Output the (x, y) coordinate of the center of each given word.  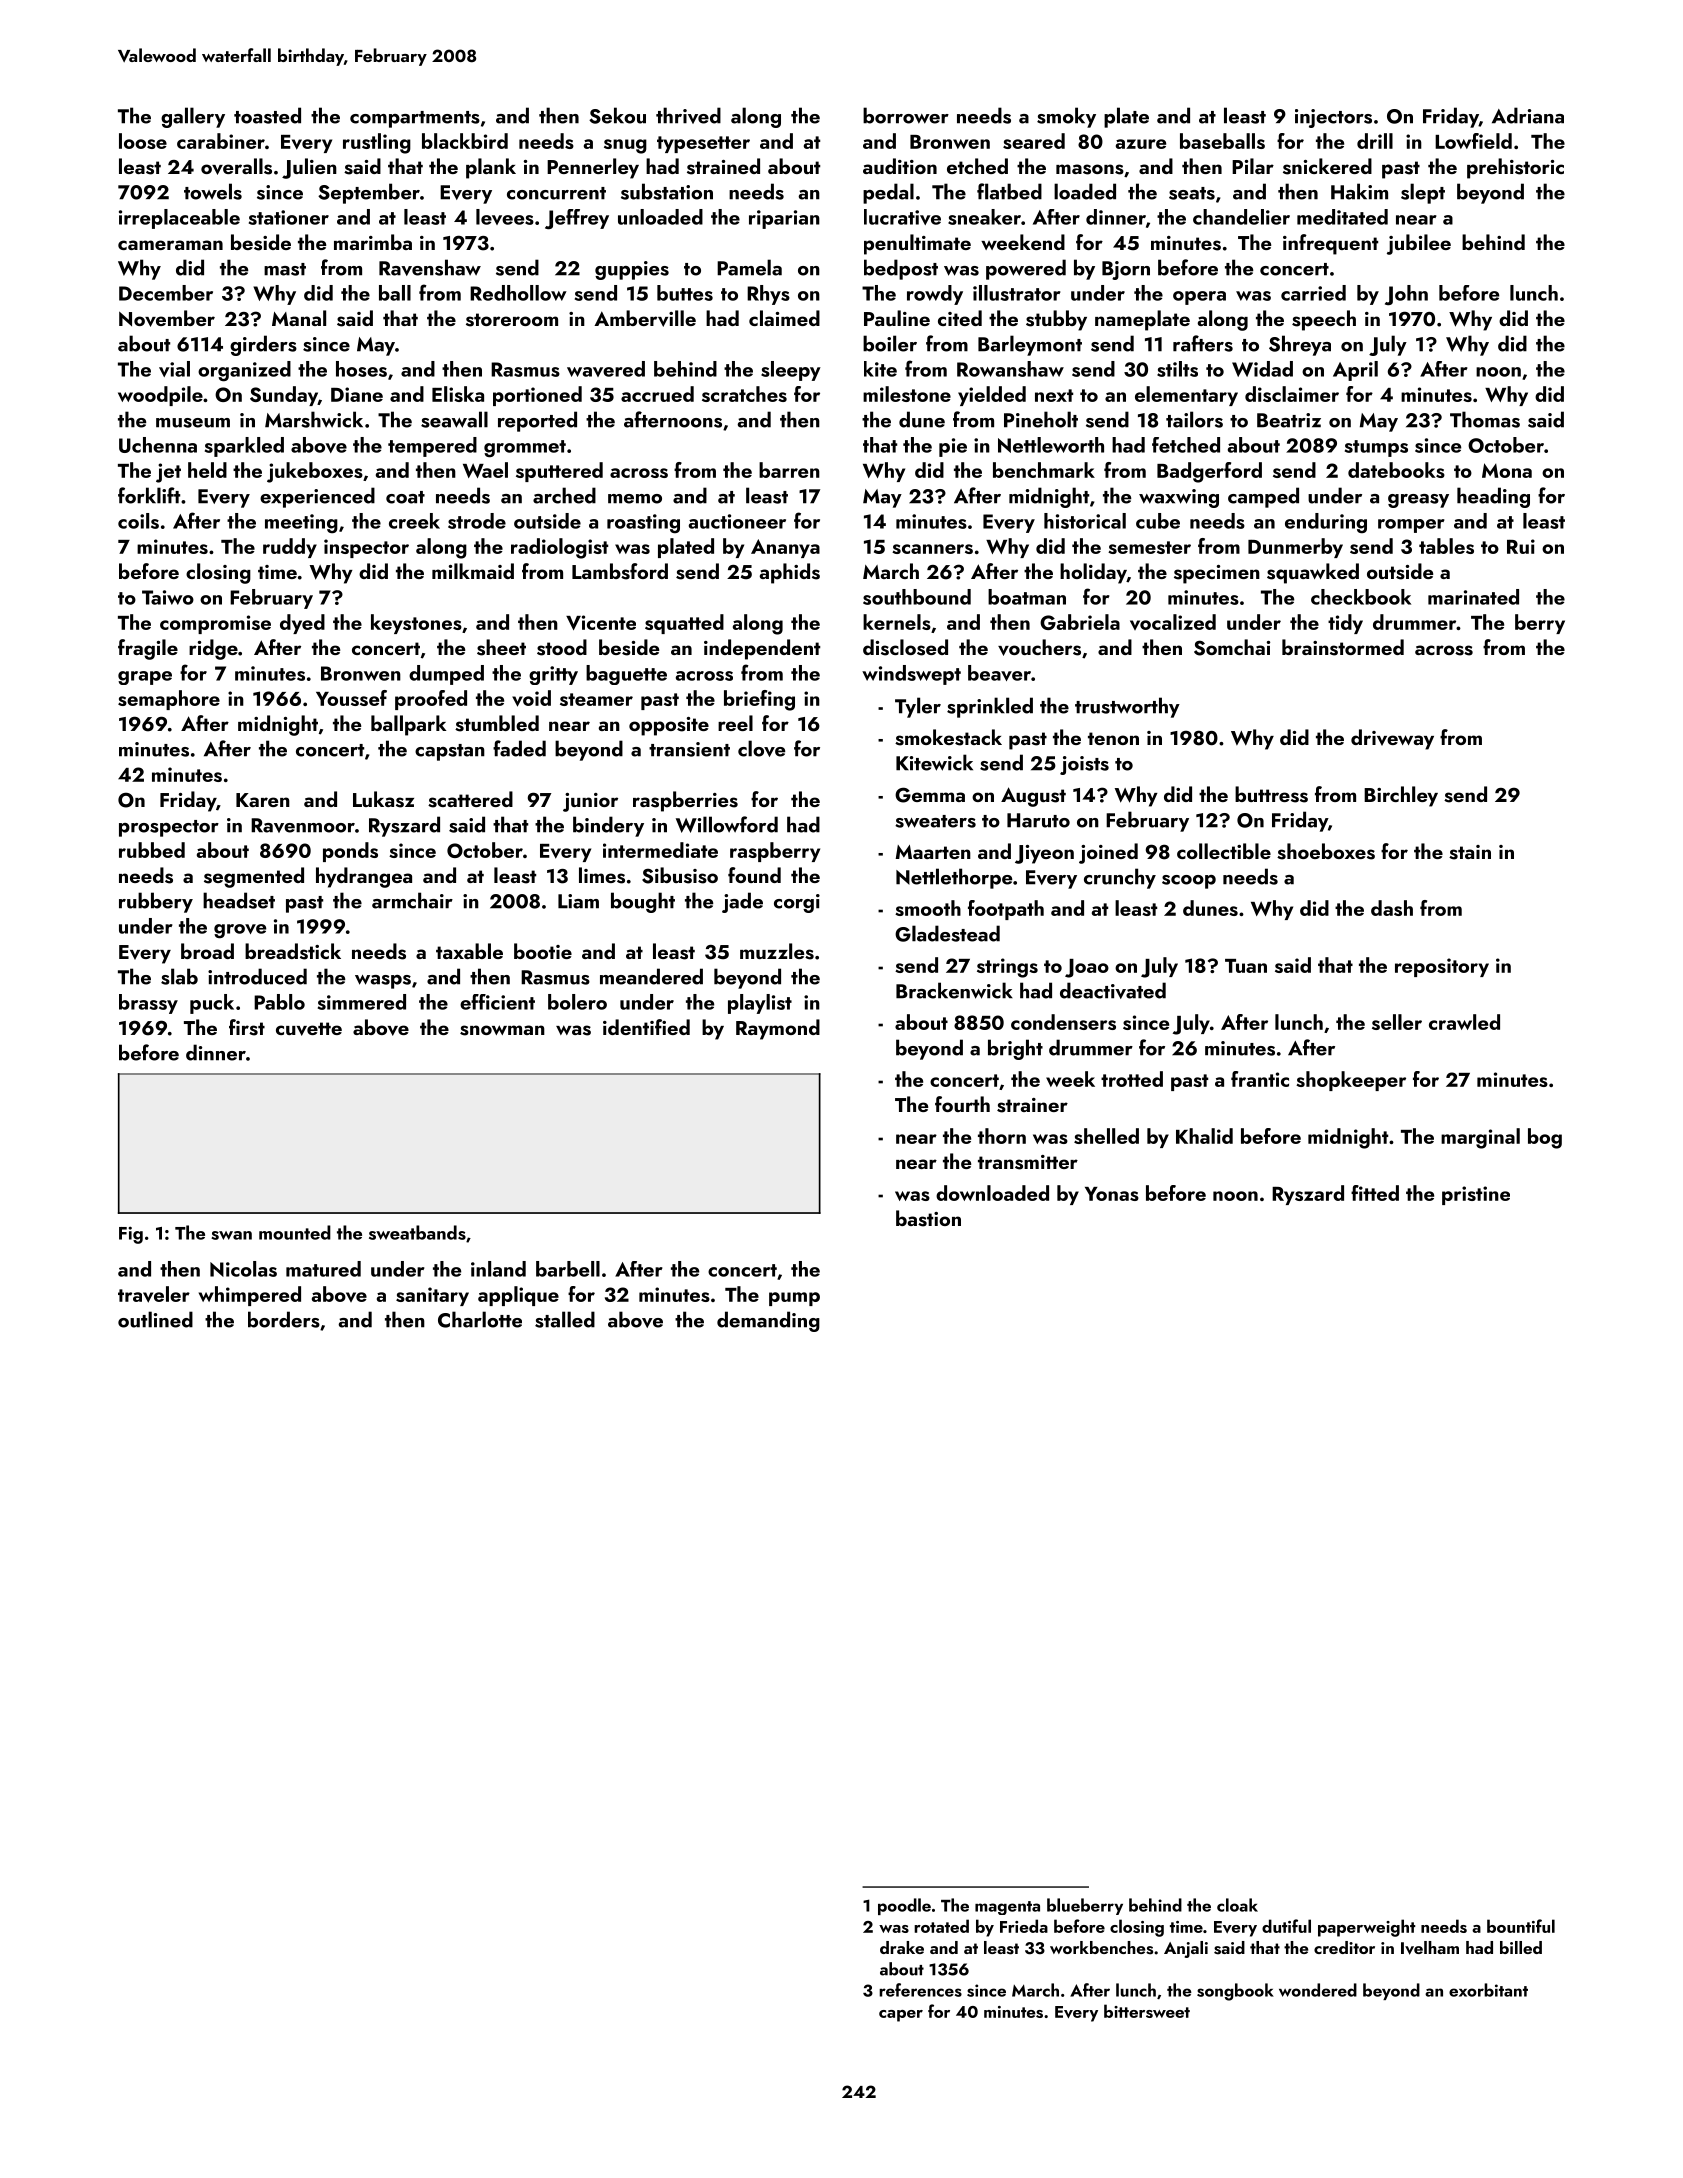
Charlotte (480, 1319)
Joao (1087, 968)
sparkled (244, 447)
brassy (148, 1004)
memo (635, 499)
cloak (1237, 1905)
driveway (1392, 739)
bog (1545, 1138)
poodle (904, 1906)
